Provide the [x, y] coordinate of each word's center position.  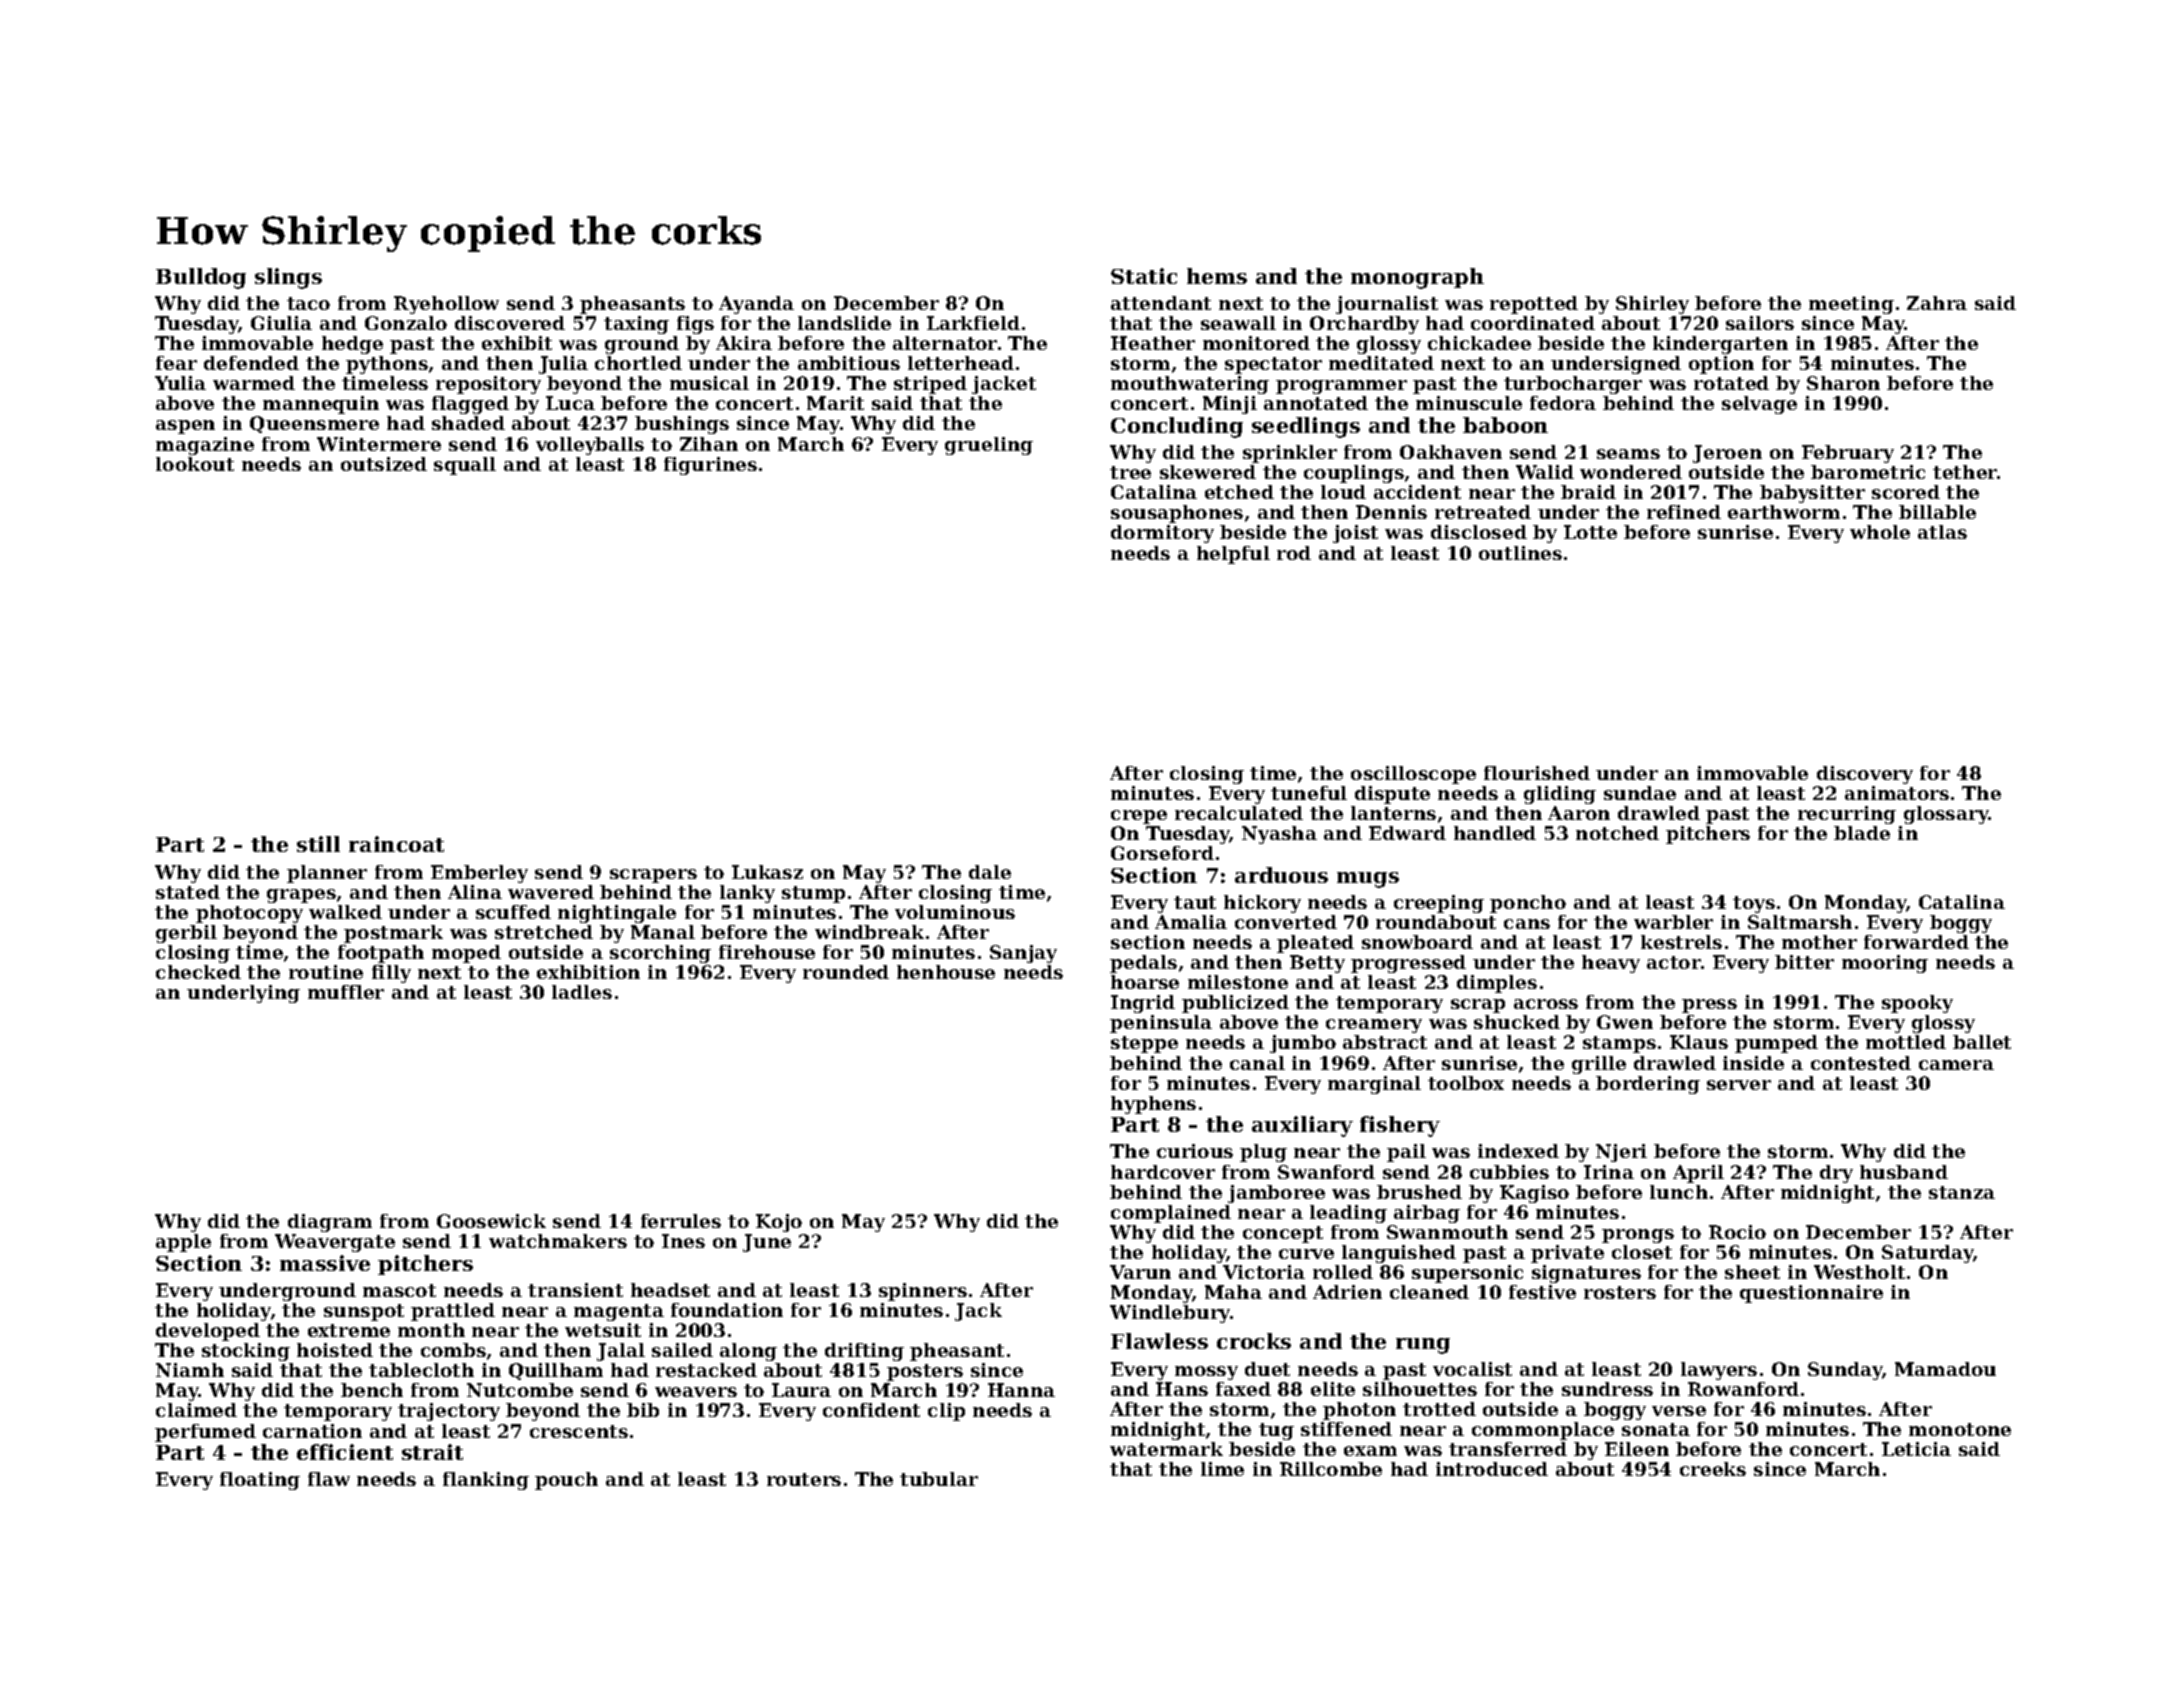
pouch [566, 1481]
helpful [1233, 555]
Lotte [1590, 532]
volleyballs [590, 446]
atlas [1942, 532]
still [318, 844]
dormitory [1162, 534]
